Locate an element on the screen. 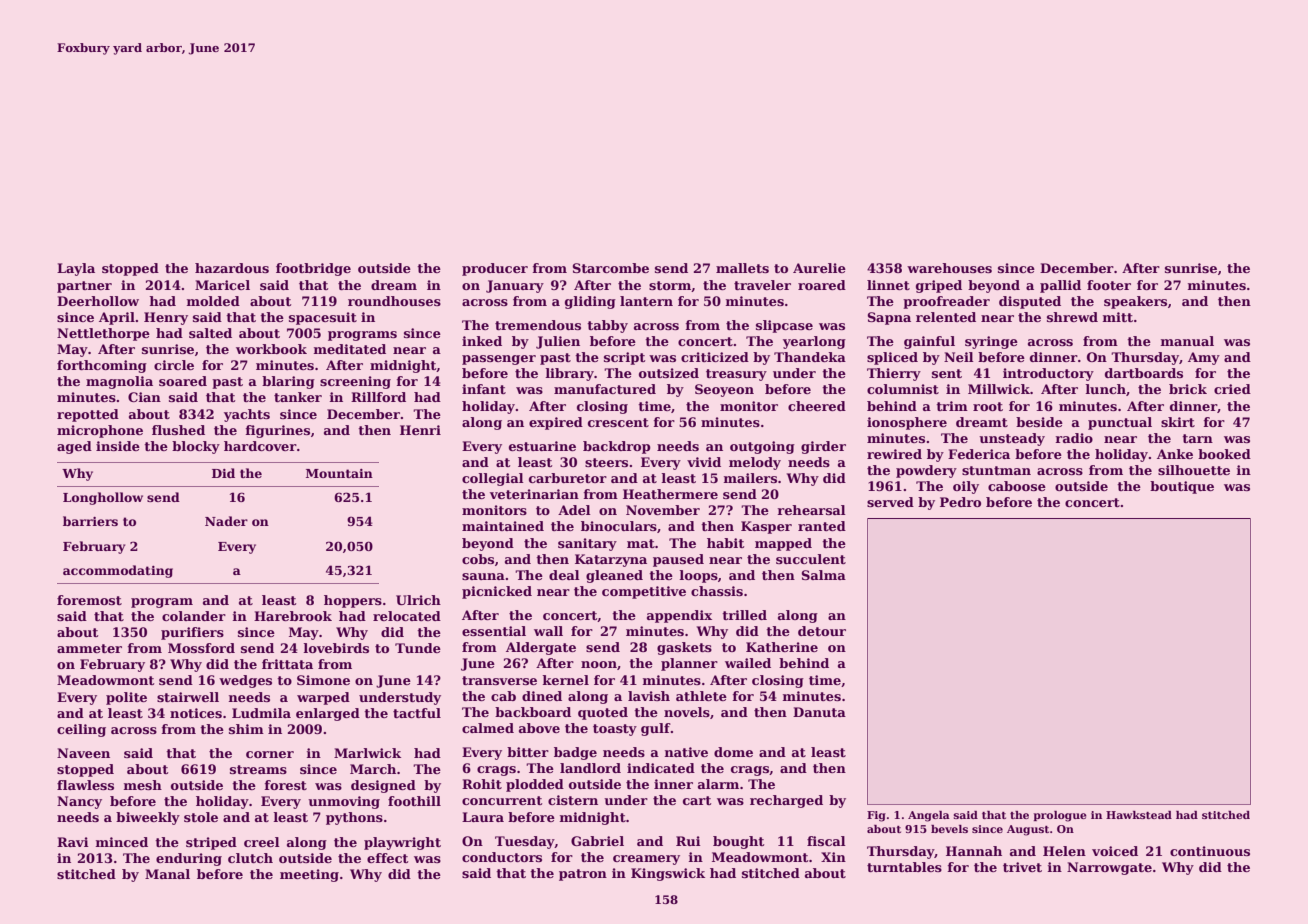  blocky is located at coordinates (196, 447).
